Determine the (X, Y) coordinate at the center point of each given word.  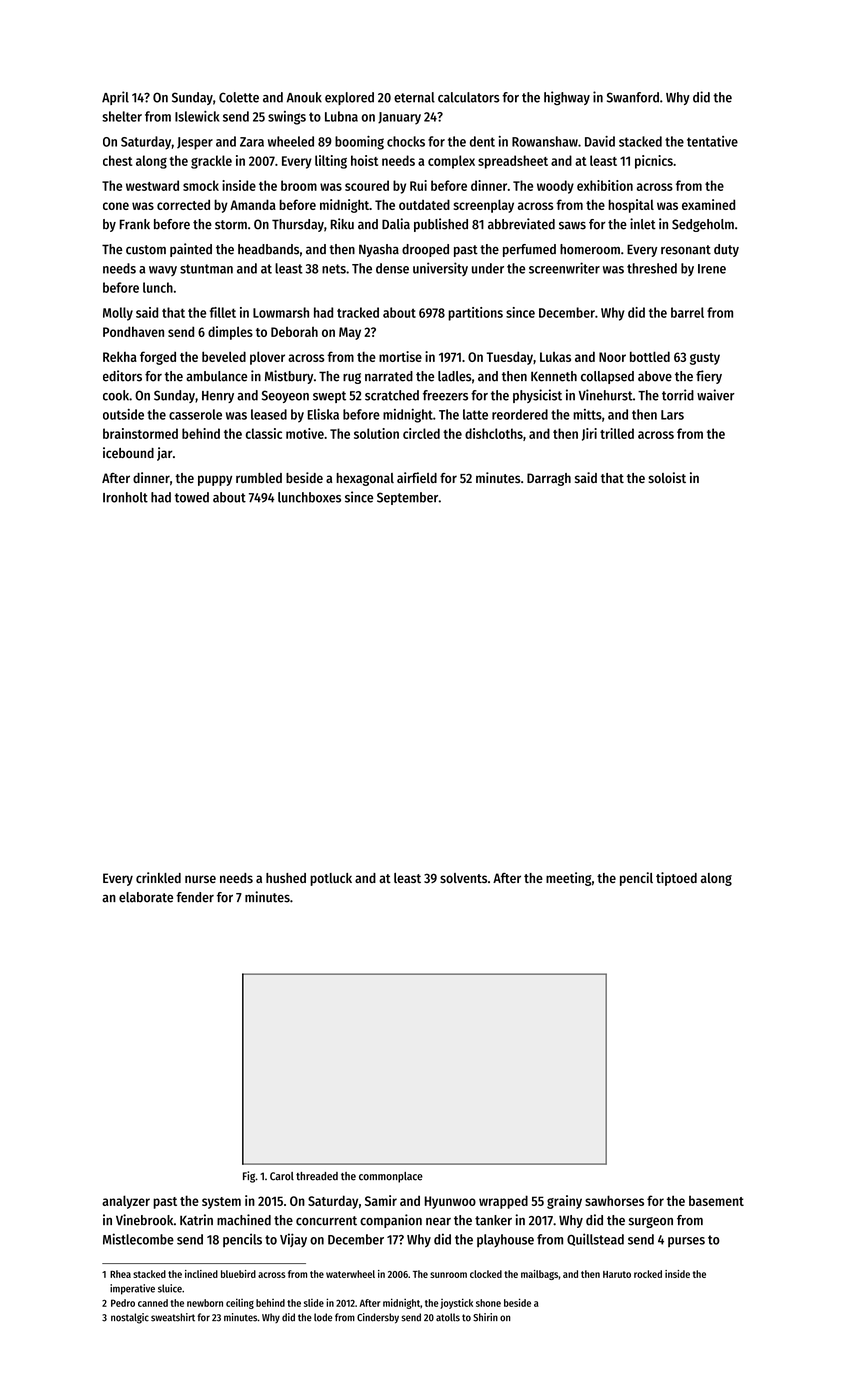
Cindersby (378, 1318)
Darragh (549, 479)
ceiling (240, 1304)
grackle (211, 162)
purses (686, 1242)
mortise (400, 356)
